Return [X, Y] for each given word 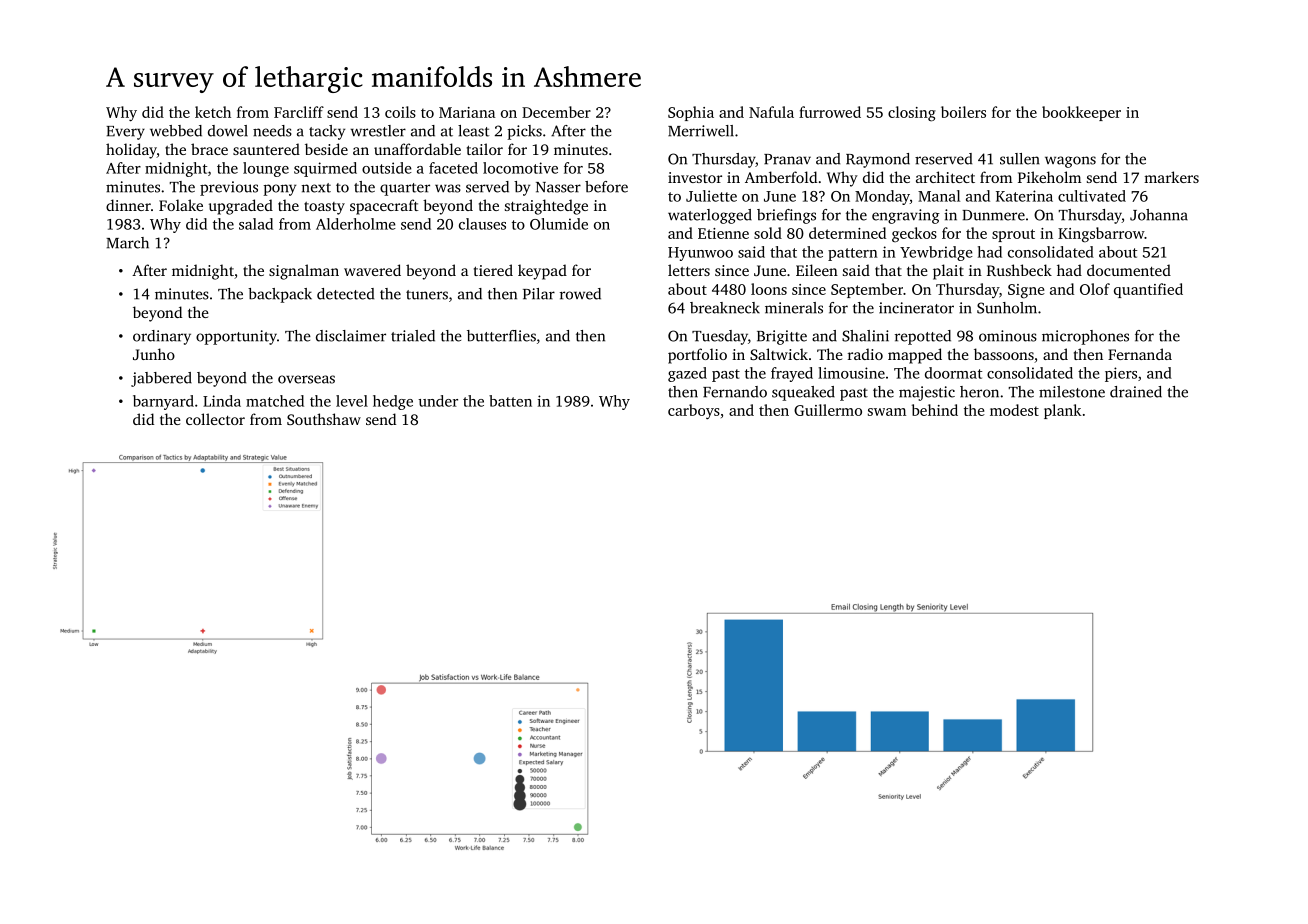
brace [209, 149]
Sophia [691, 113]
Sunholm [1007, 308]
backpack [280, 295]
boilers [963, 112]
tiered [493, 270]
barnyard [163, 402]
